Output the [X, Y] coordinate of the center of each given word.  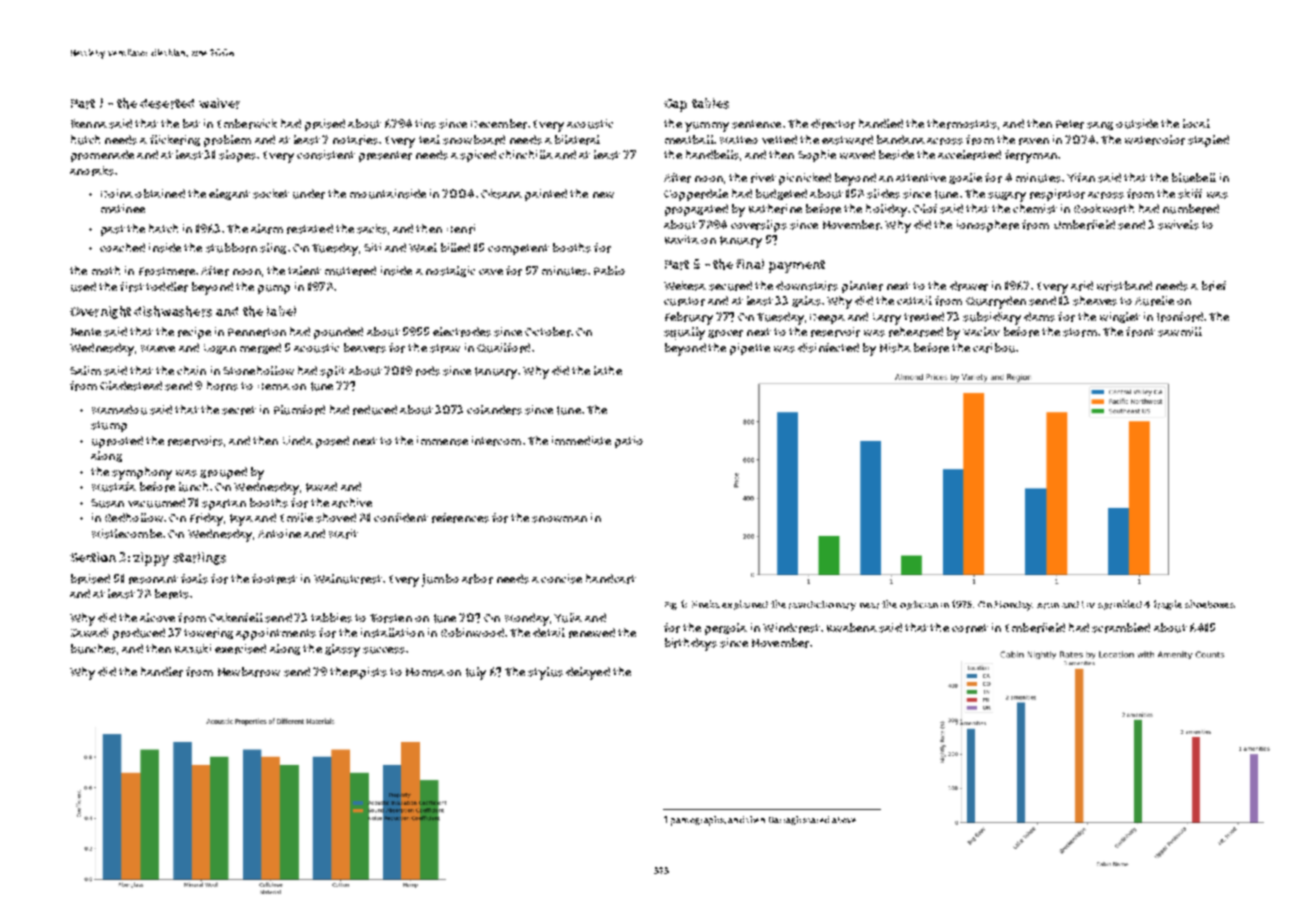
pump [274, 289]
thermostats [962, 124]
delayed [588, 673]
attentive [921, 177]
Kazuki [193, 649]
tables [710, 103]
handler [162, 672]
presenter [385, 156]
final [750, 264]
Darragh [785, 820]
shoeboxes [1210, 604]
